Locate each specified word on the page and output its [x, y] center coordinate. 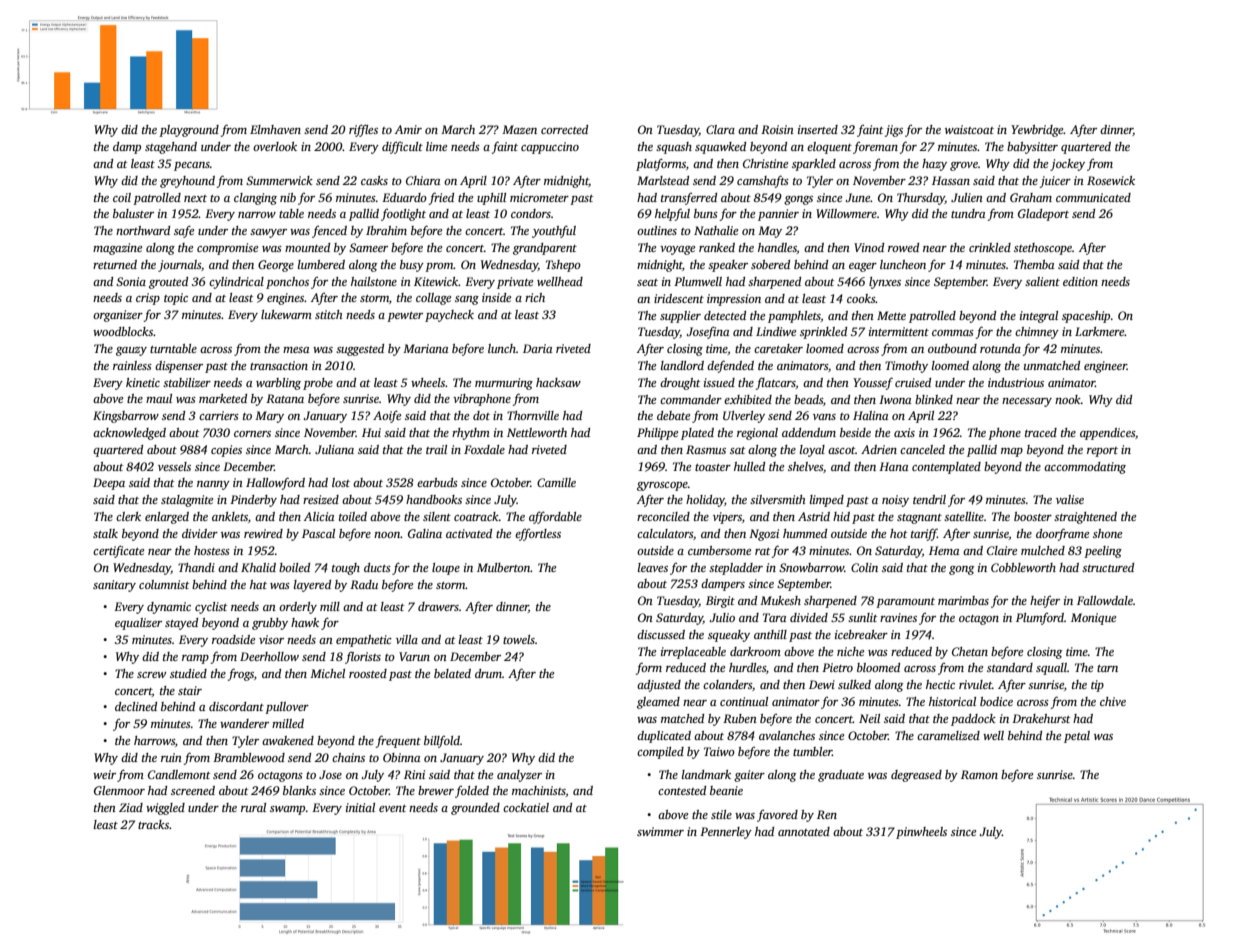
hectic [940, 684]
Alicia [319, 516]
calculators [665, 533]
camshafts [763, 181]
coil [122, 197]
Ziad [131, 807]
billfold [442, 742]
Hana [893, 466]
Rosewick [1111, 180]
